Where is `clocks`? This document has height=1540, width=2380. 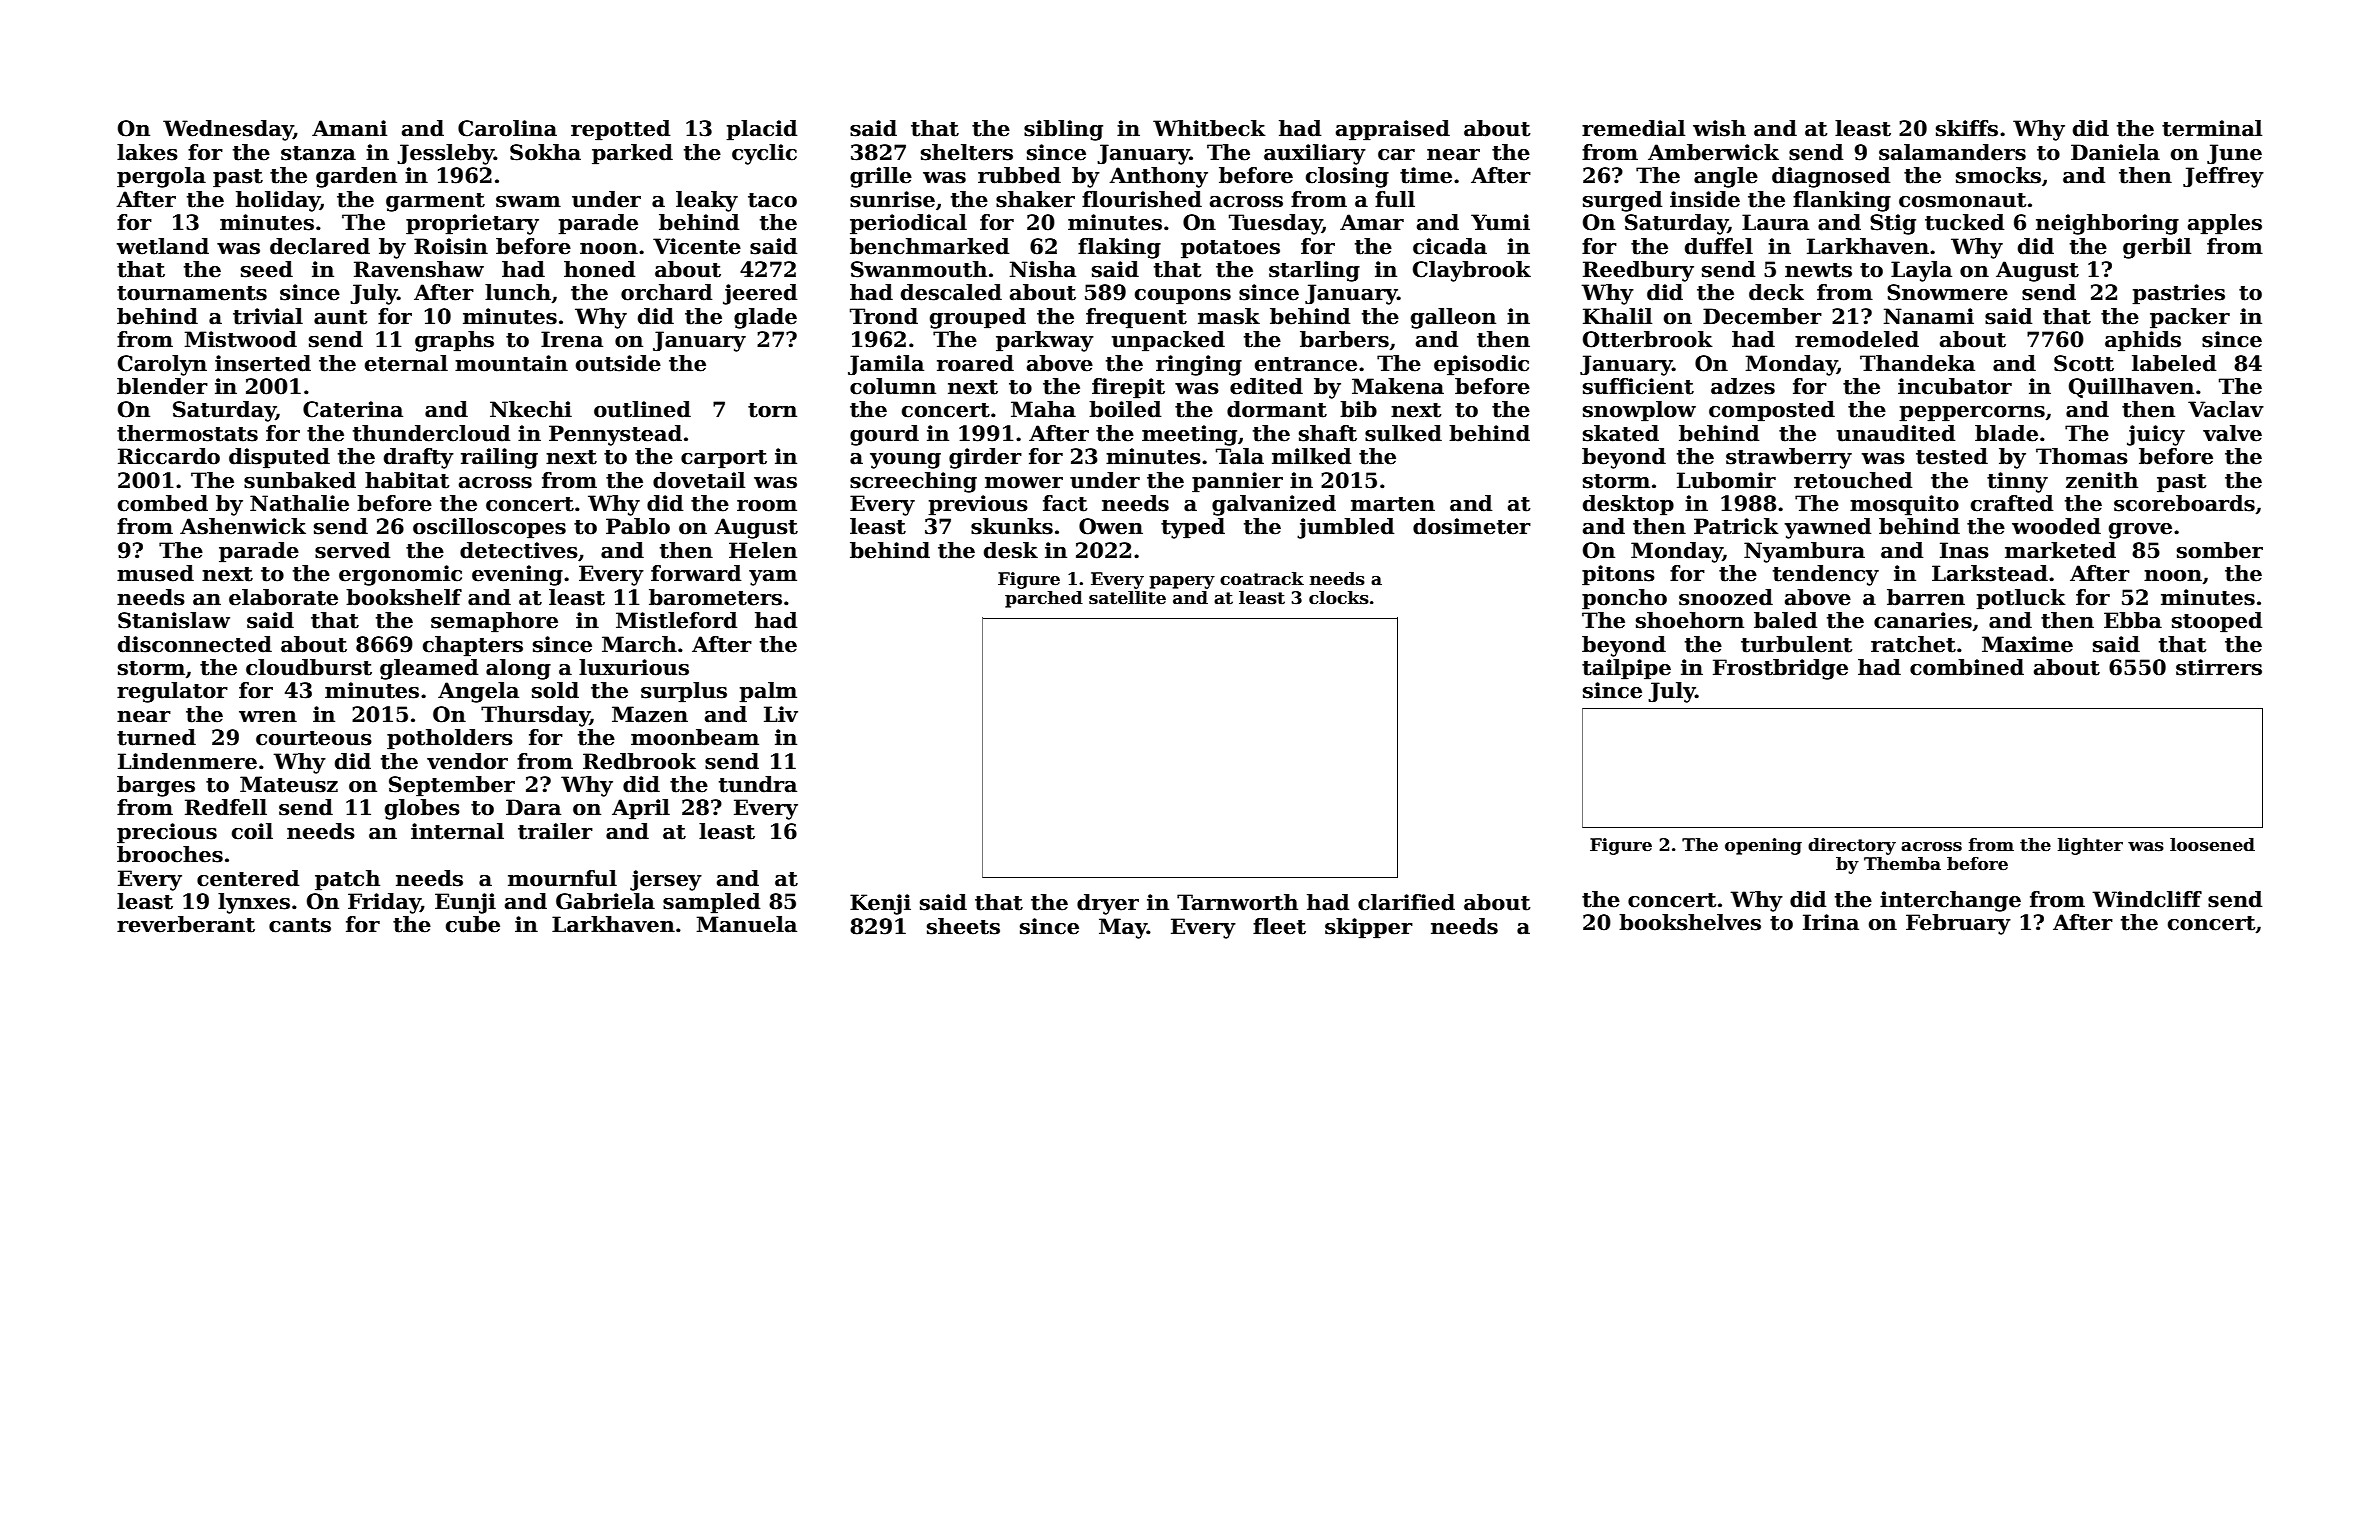 clocks is located at coordinates (1339, 598).
